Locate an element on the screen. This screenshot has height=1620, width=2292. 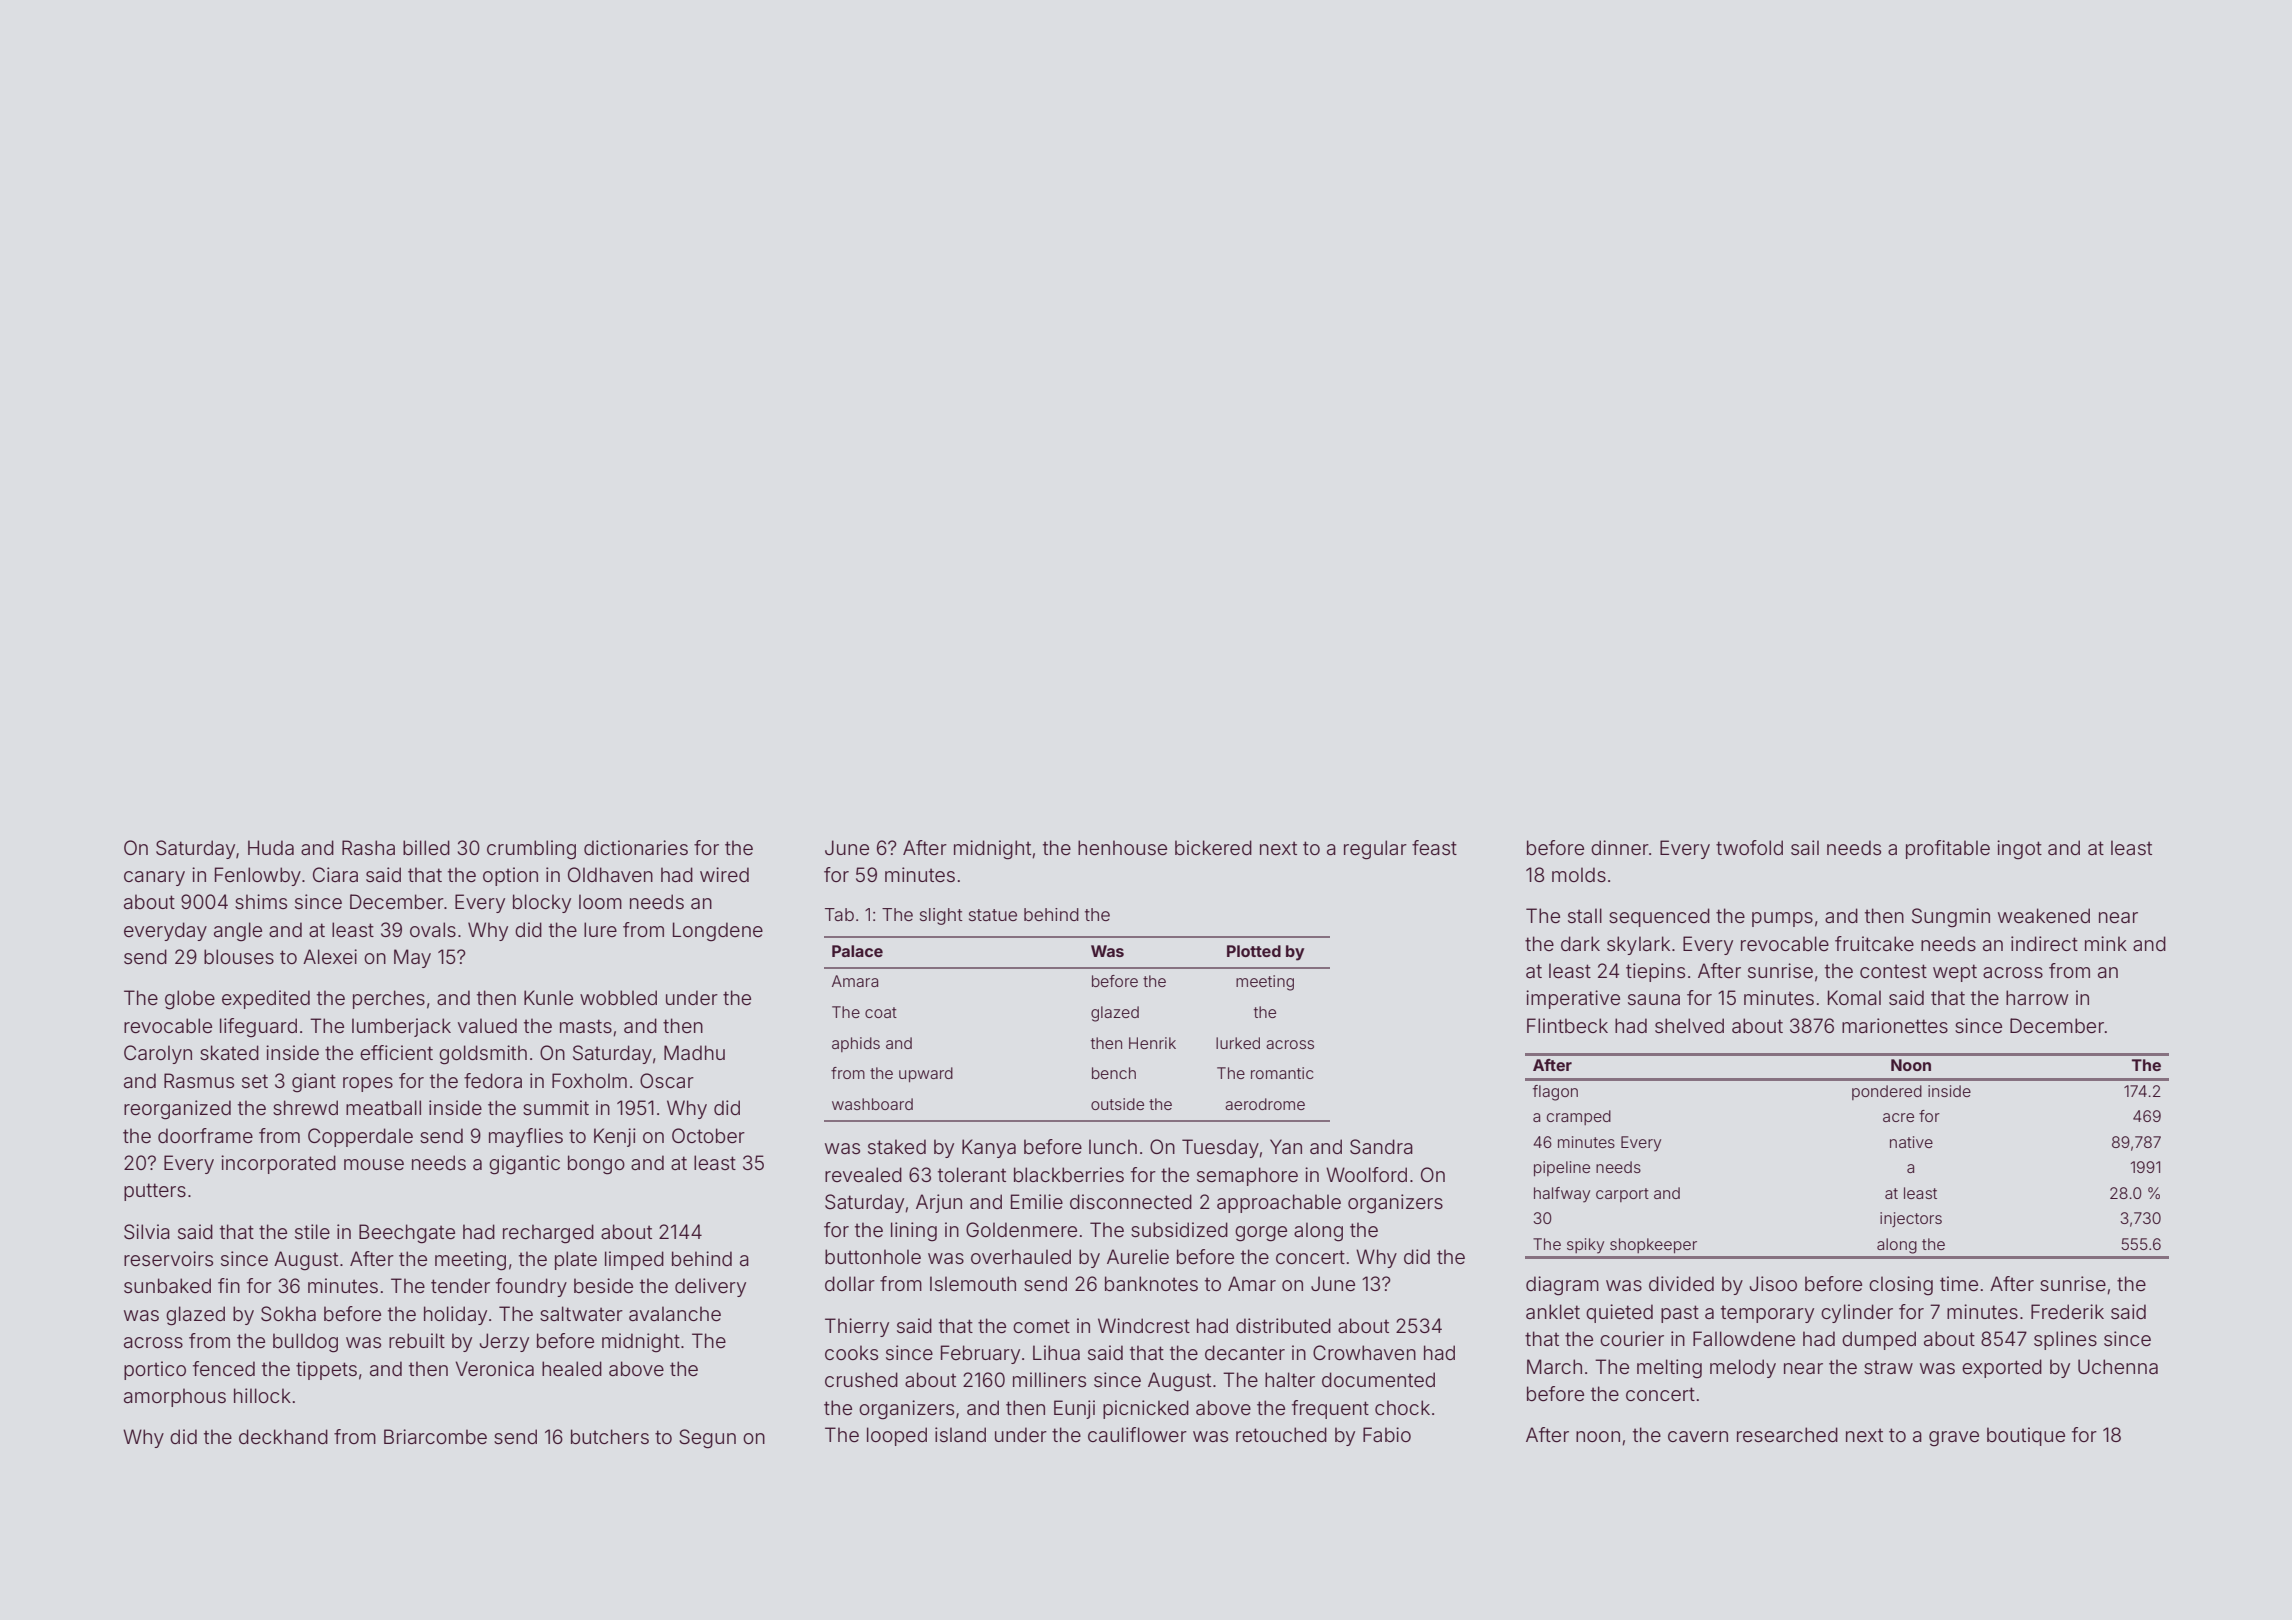
bongo is located at coordinates (596, 1165).
